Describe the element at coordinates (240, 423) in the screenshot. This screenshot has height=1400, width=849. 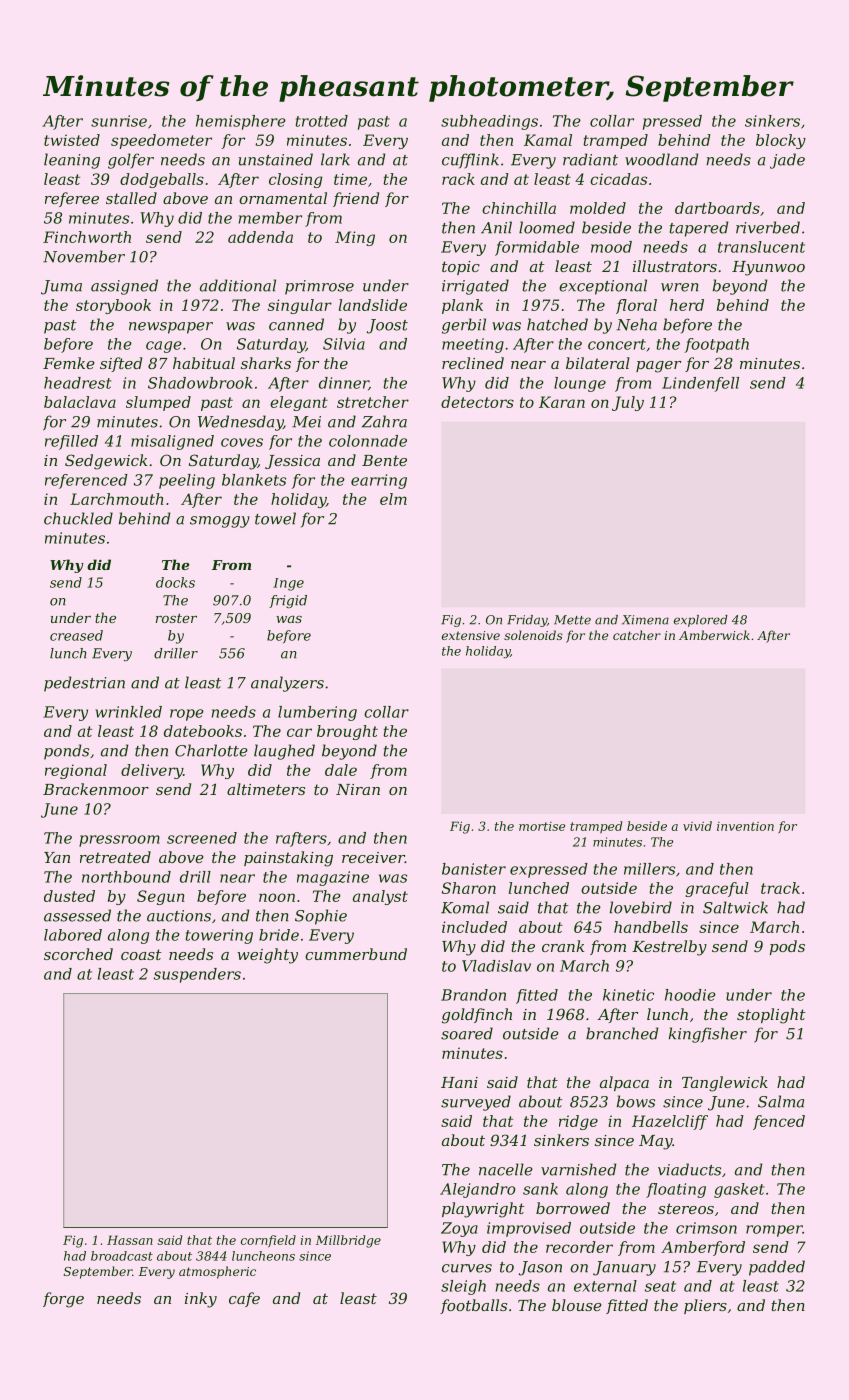
I see `Wednesday` at that location.
